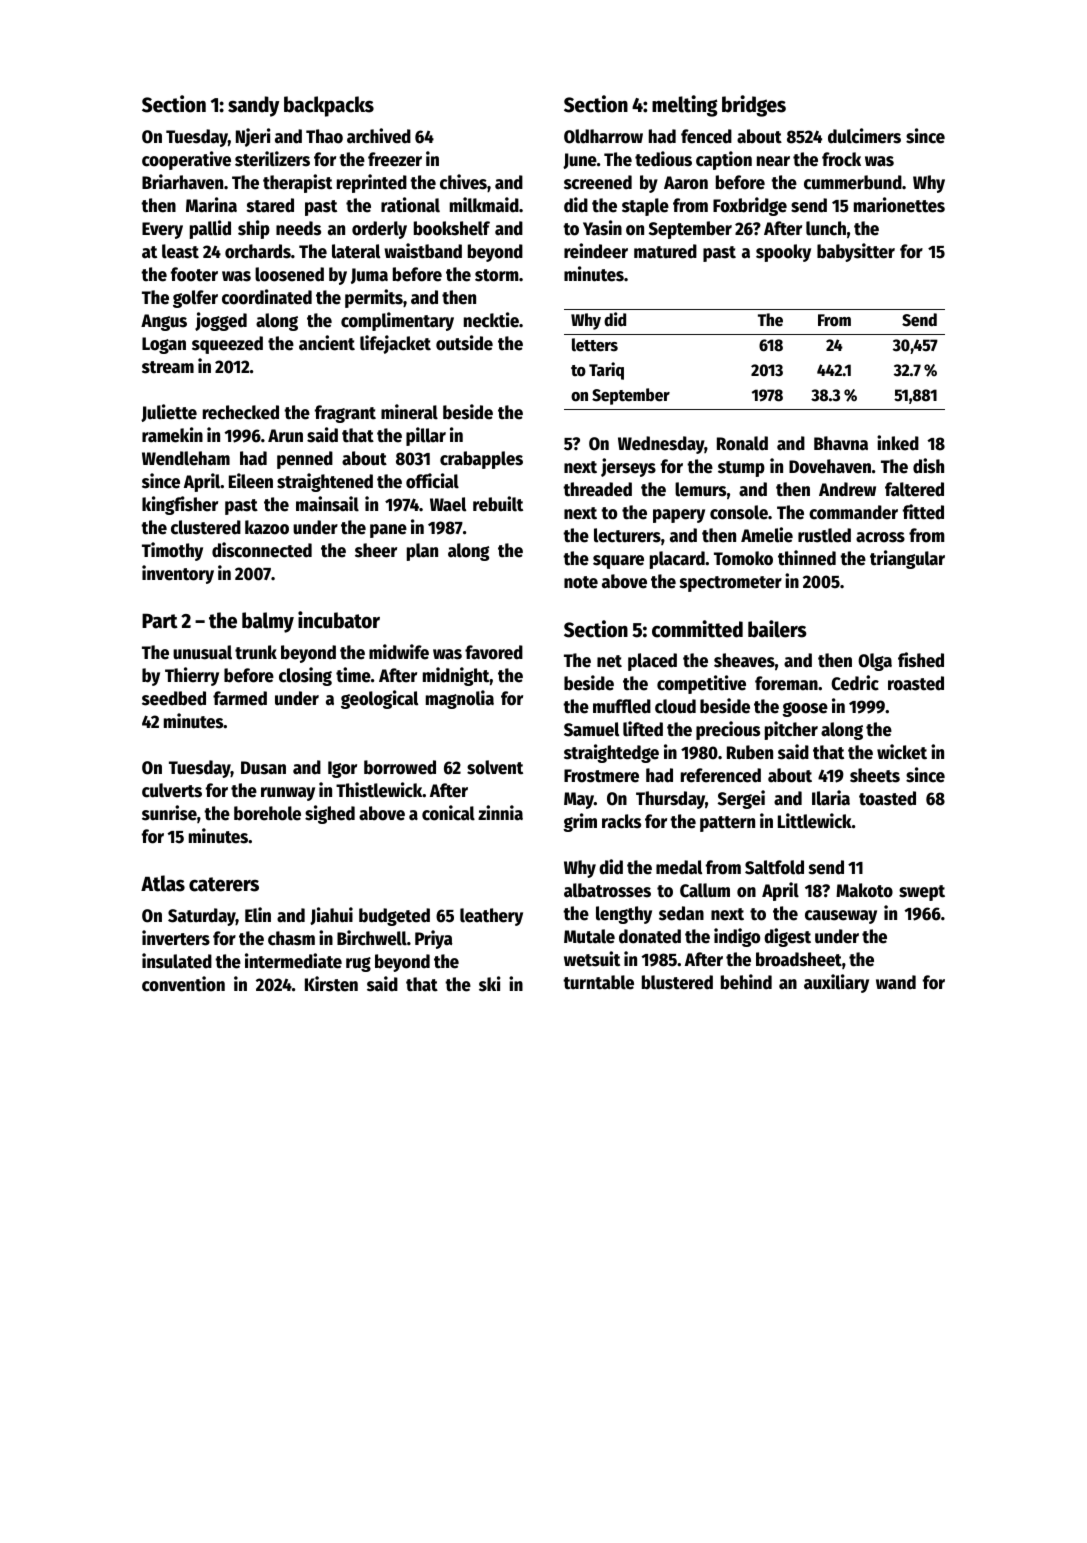 Image resolution: width=1087 pixels, height=1543 pixels. I want to click on leathery, so click(491, 917).
